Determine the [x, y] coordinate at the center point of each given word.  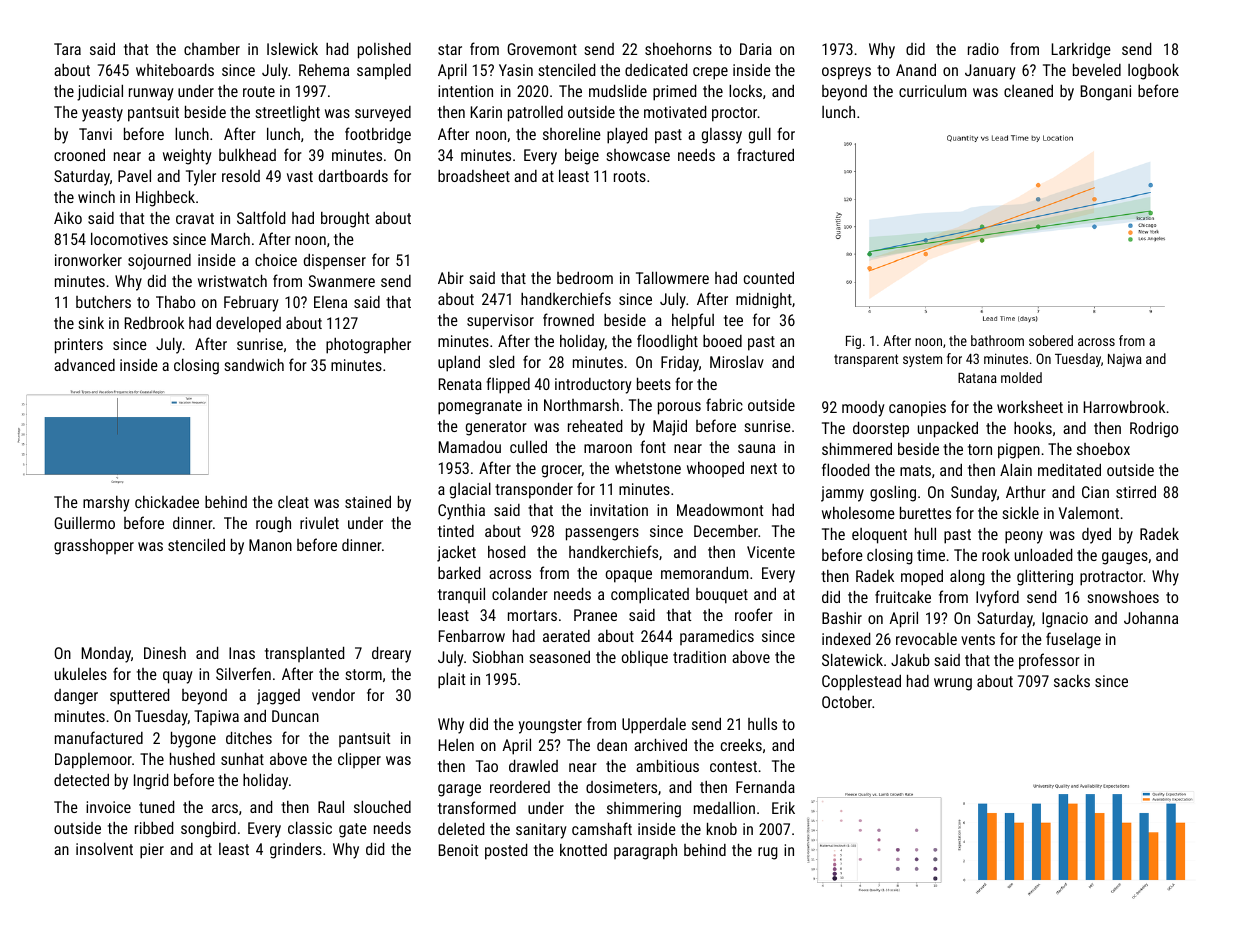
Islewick [292, 48]
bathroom [997, 340]
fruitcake [903, 596]
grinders [296, 851]
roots [630, 176]
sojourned [159, 262]
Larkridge [1081, 50]
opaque [629, 576]
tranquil [461, 595]
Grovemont [542, 49]
